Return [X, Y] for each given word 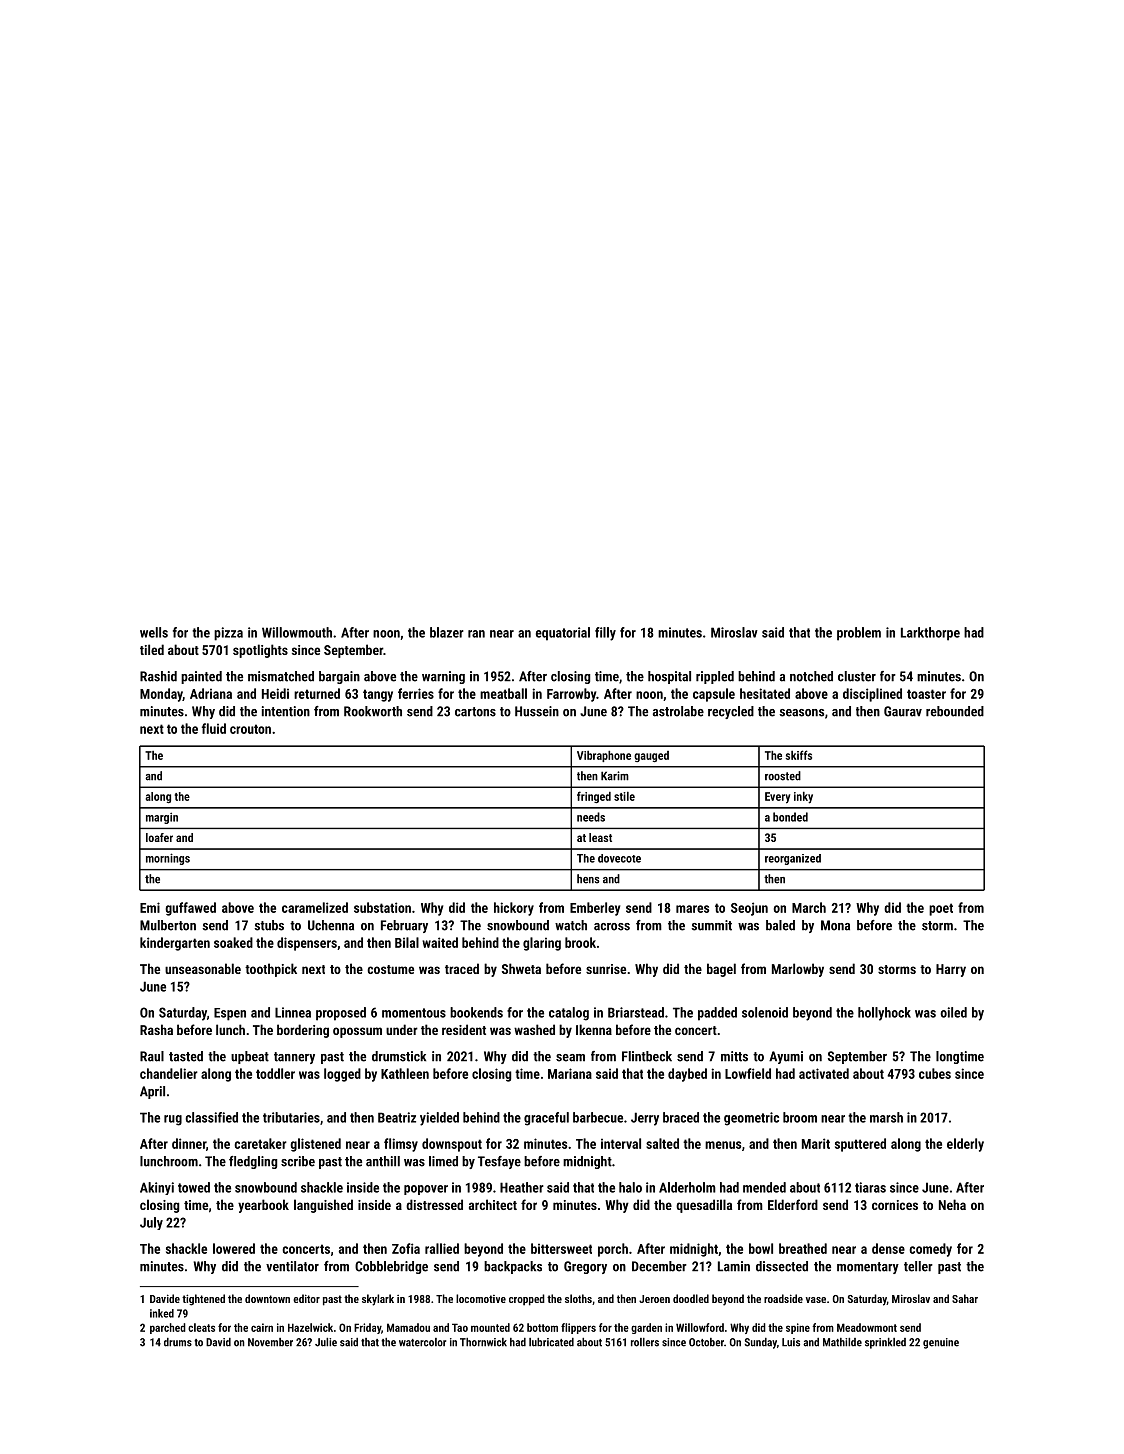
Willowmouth [297, 632]
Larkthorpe [930, 634]
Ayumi [786, 1057]
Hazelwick [310, 1327]
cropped [527, 1300]
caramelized [315, 907]
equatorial [563, 634]
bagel [721, 970]
